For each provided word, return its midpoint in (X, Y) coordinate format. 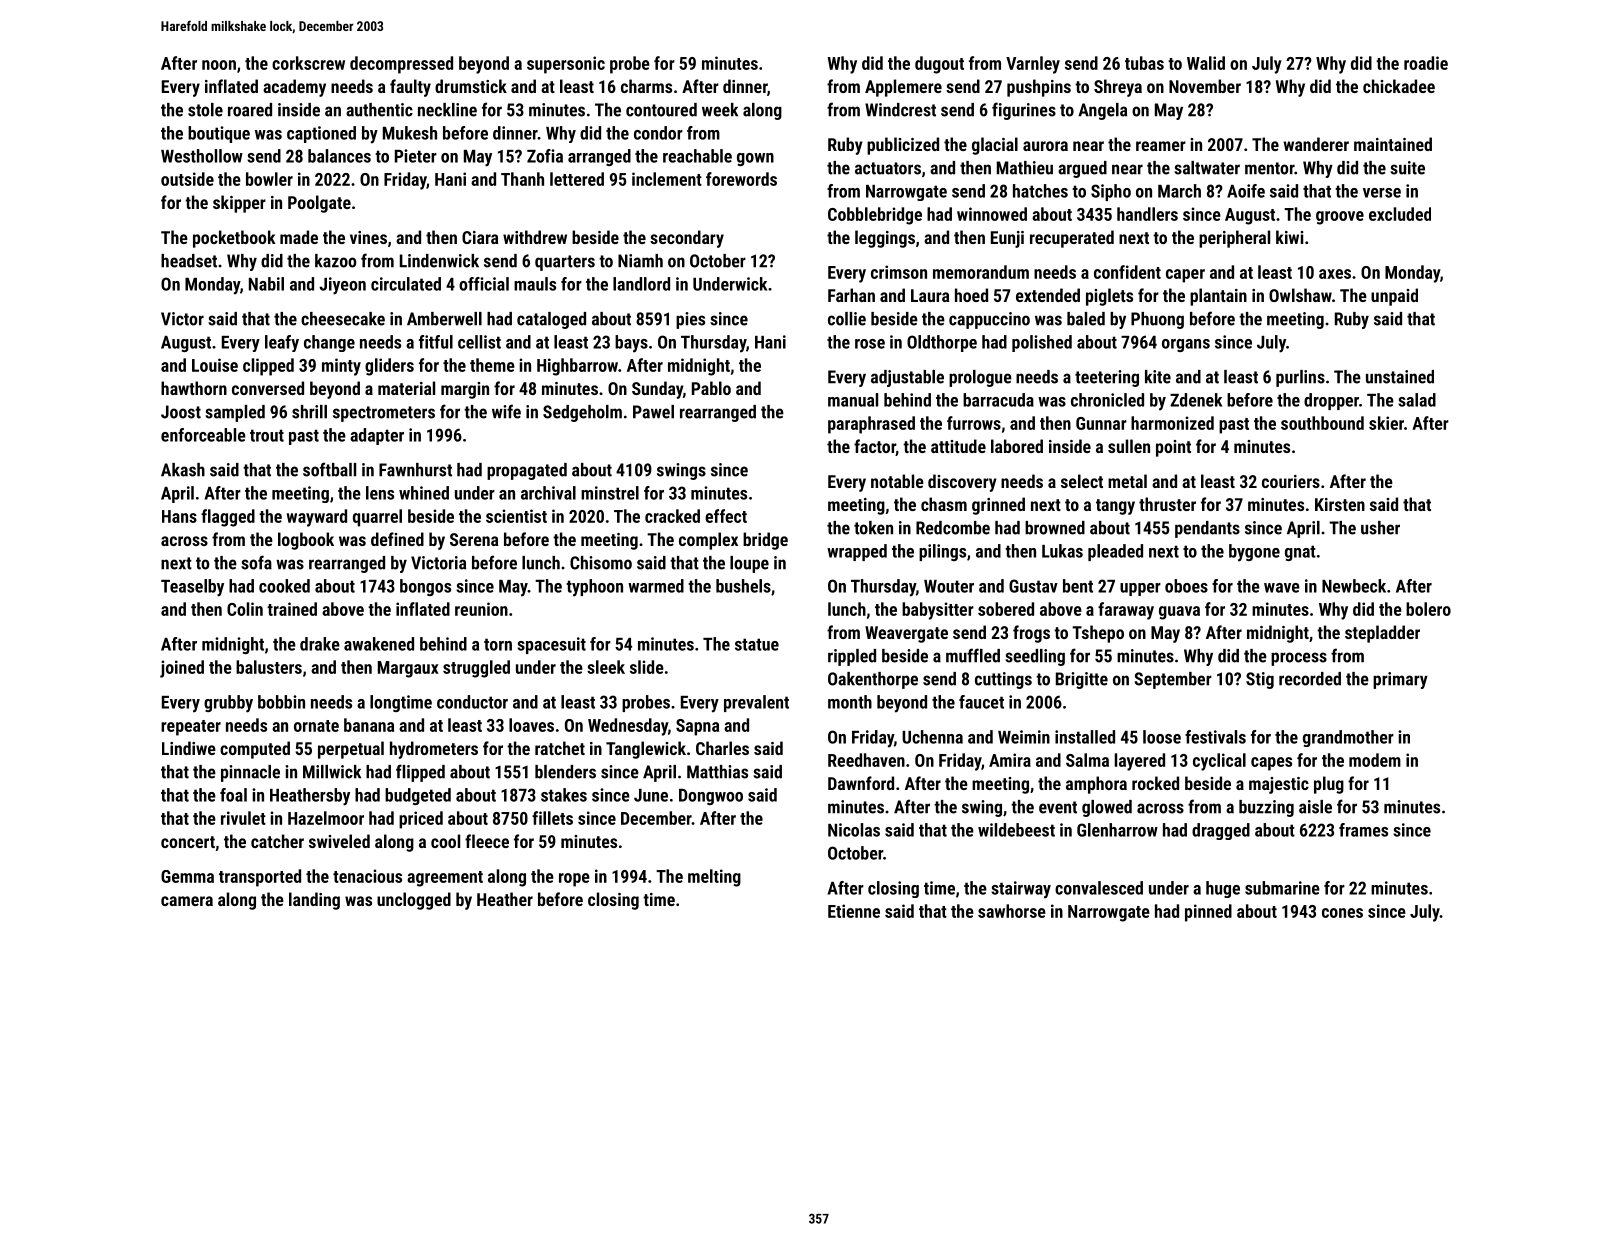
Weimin (1024, 737)
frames (1363, 830)
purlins (1300, 378)
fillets (552, 818)
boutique (219, 134)
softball (329, 469)
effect (726, 516)
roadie (1426, 63)
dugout (939, 65)
